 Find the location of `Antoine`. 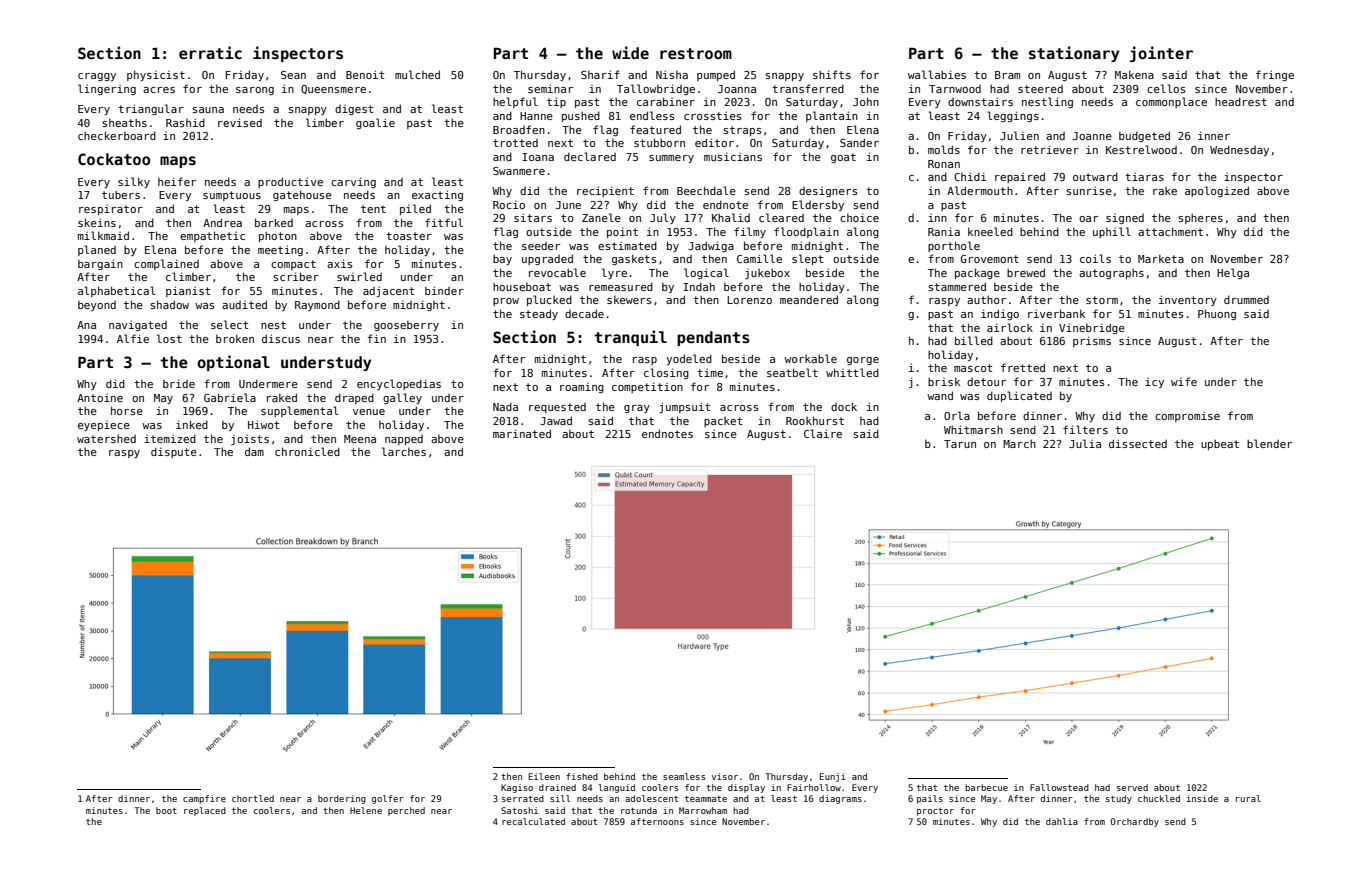

Antoine is located at coordinates (100, 398).
